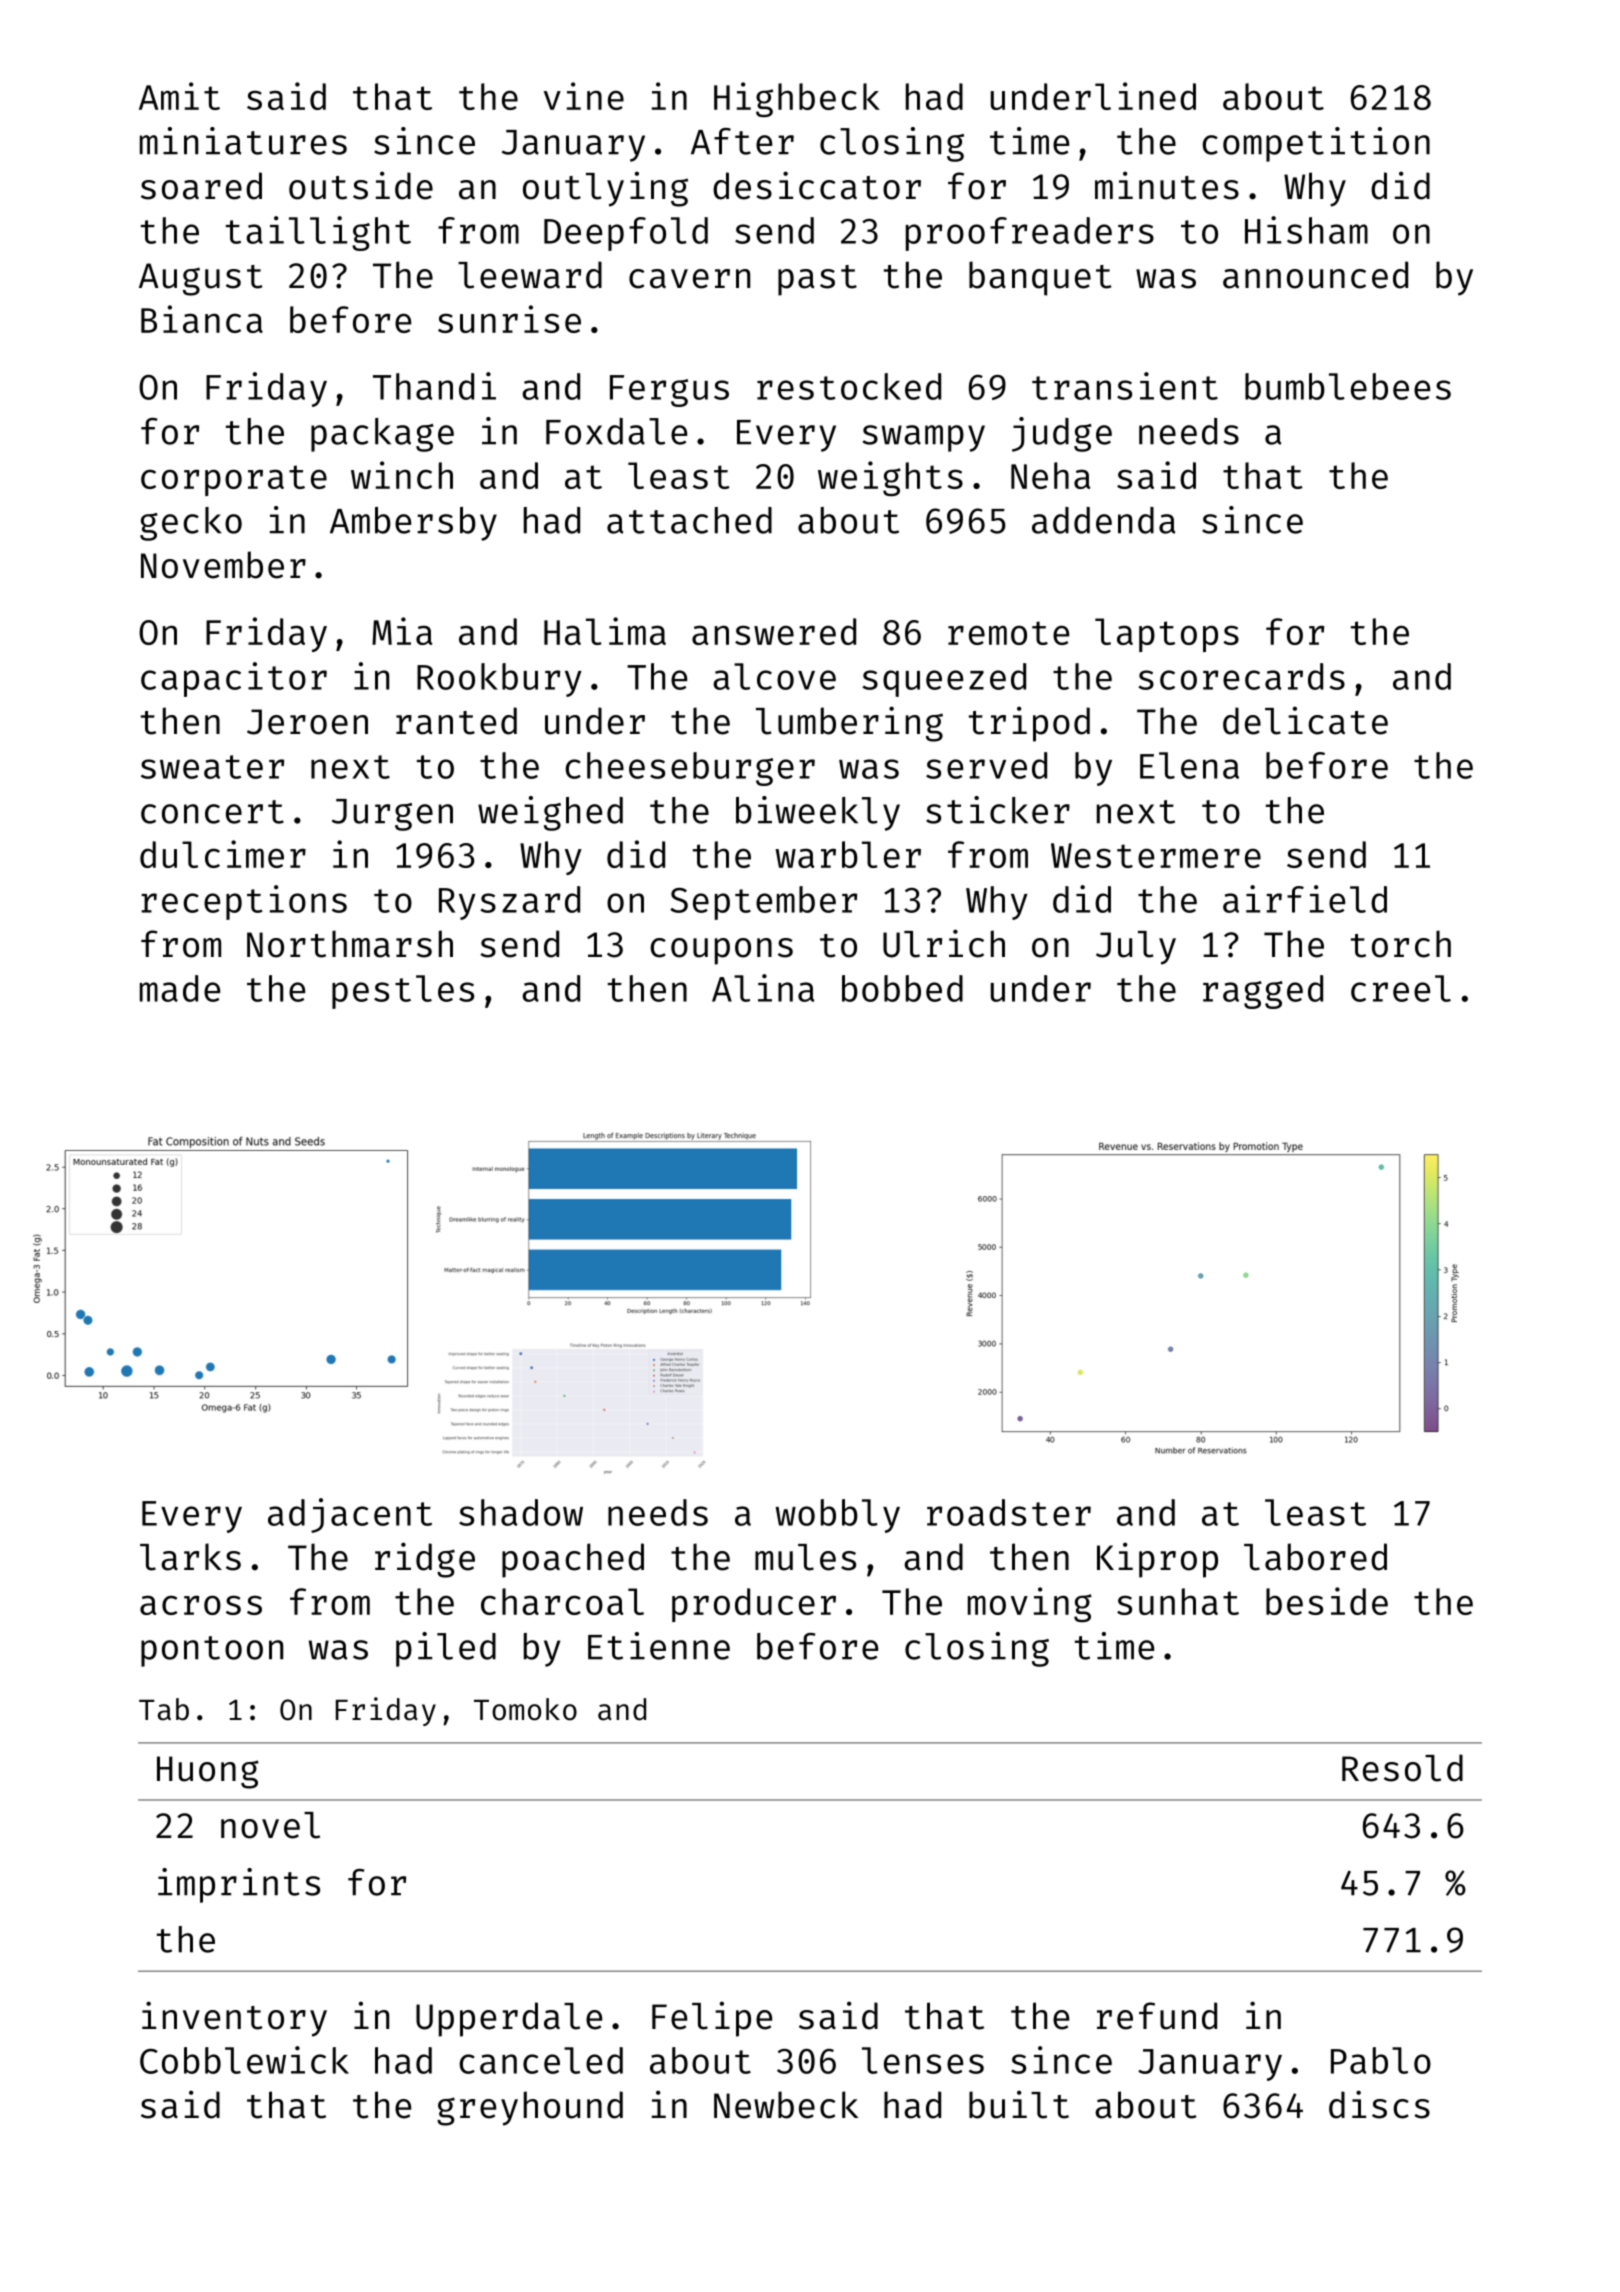 This screenshot has width=1620, height=2292. Describe the element at coordinates (763, 988) in the screenshot. I see `Alina` at that location.
